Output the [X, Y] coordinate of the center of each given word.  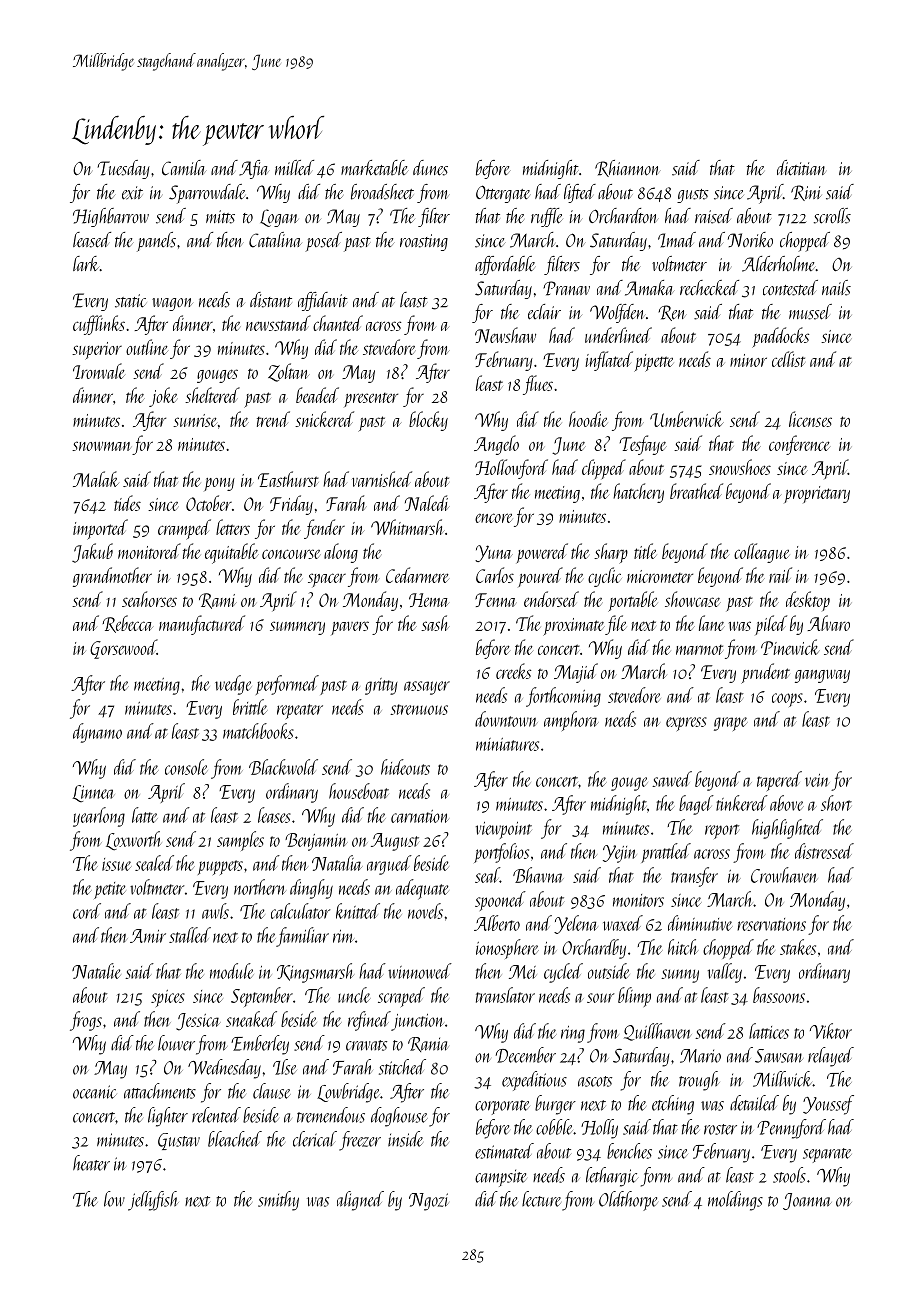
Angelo [496, 445]
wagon [172, 304]
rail [780, 575]
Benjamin [316, 842]
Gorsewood [123, 649]
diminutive [700, 923]
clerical [315, 1139]
